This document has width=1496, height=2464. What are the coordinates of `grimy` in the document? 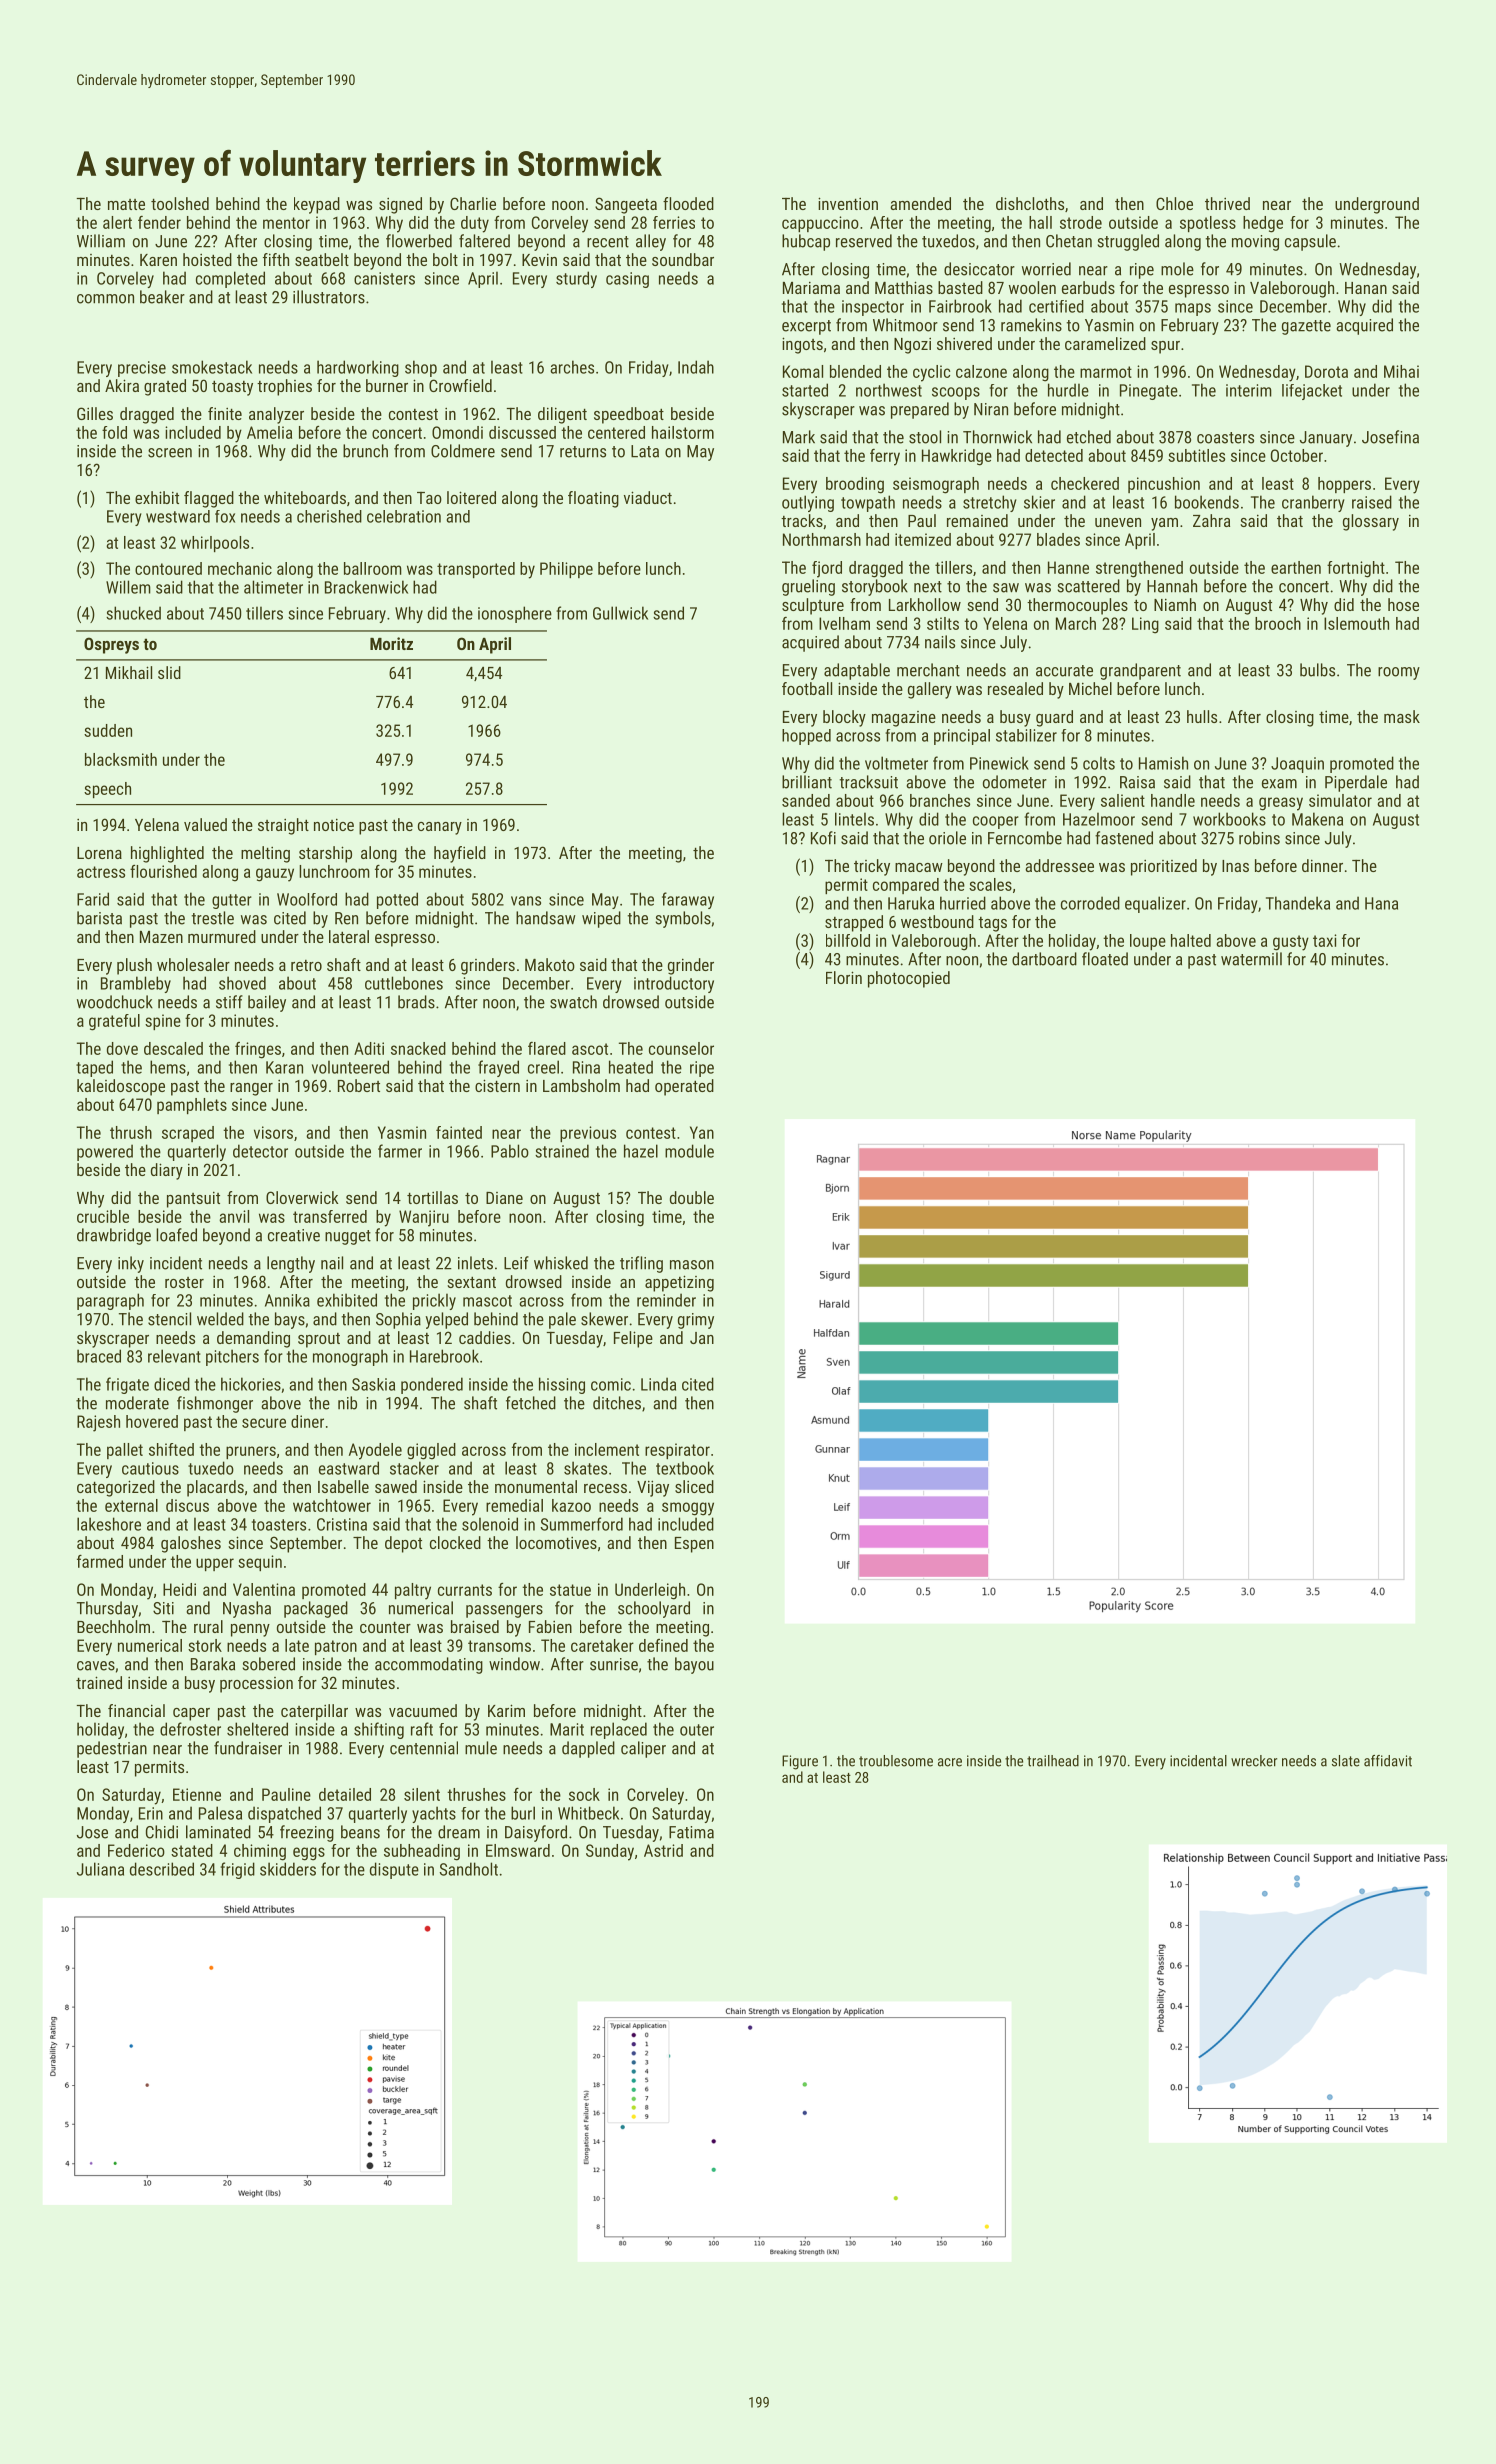 It's located at (696, 1321).
